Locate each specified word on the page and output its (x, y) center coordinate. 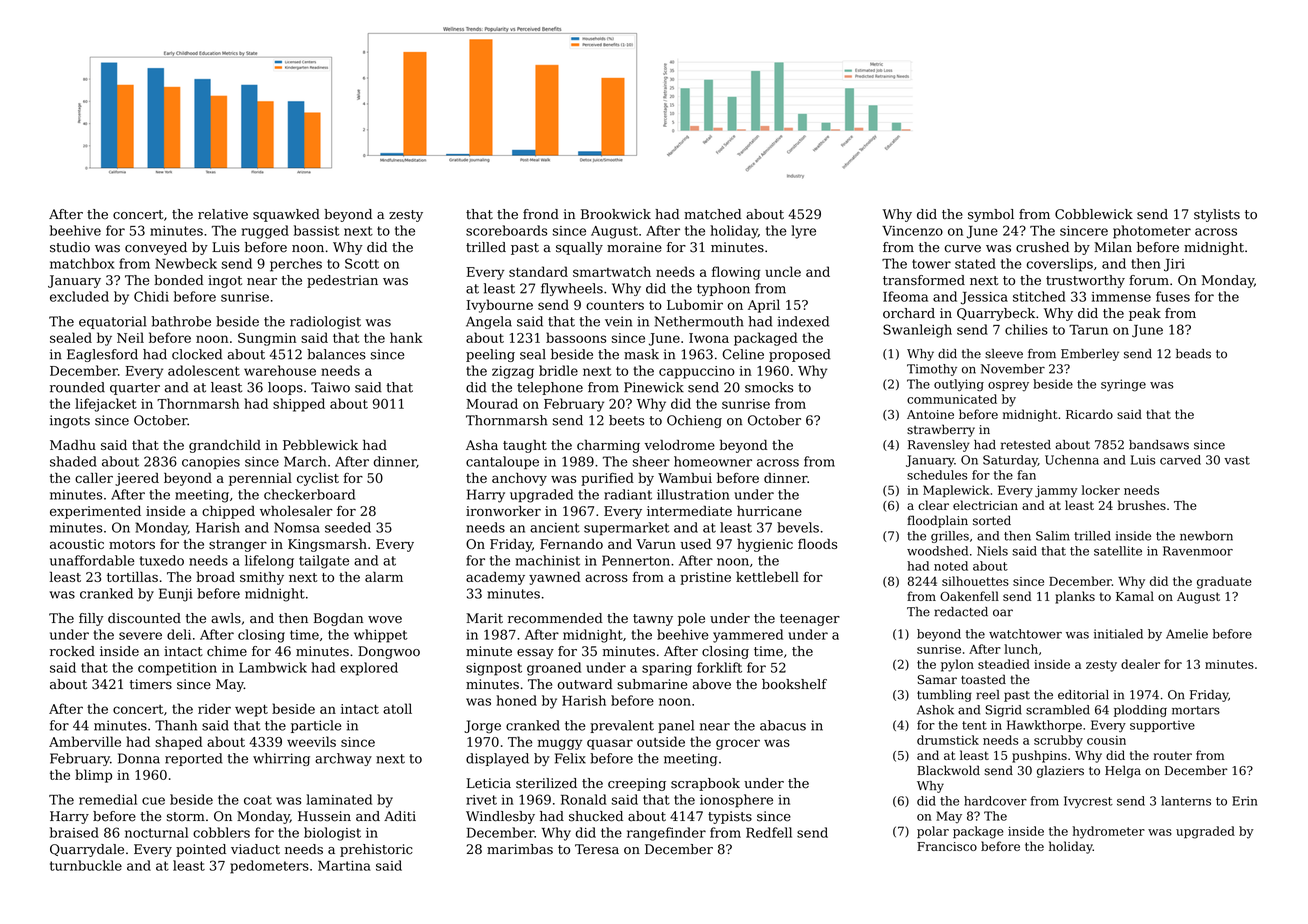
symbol (991, 215)
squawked (286, 215)
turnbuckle (86, 865)
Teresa (597, 849)
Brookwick (616, 214)
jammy (1056, 491)
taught (525, 446)
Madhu (73, 444)
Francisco (947, 846)
